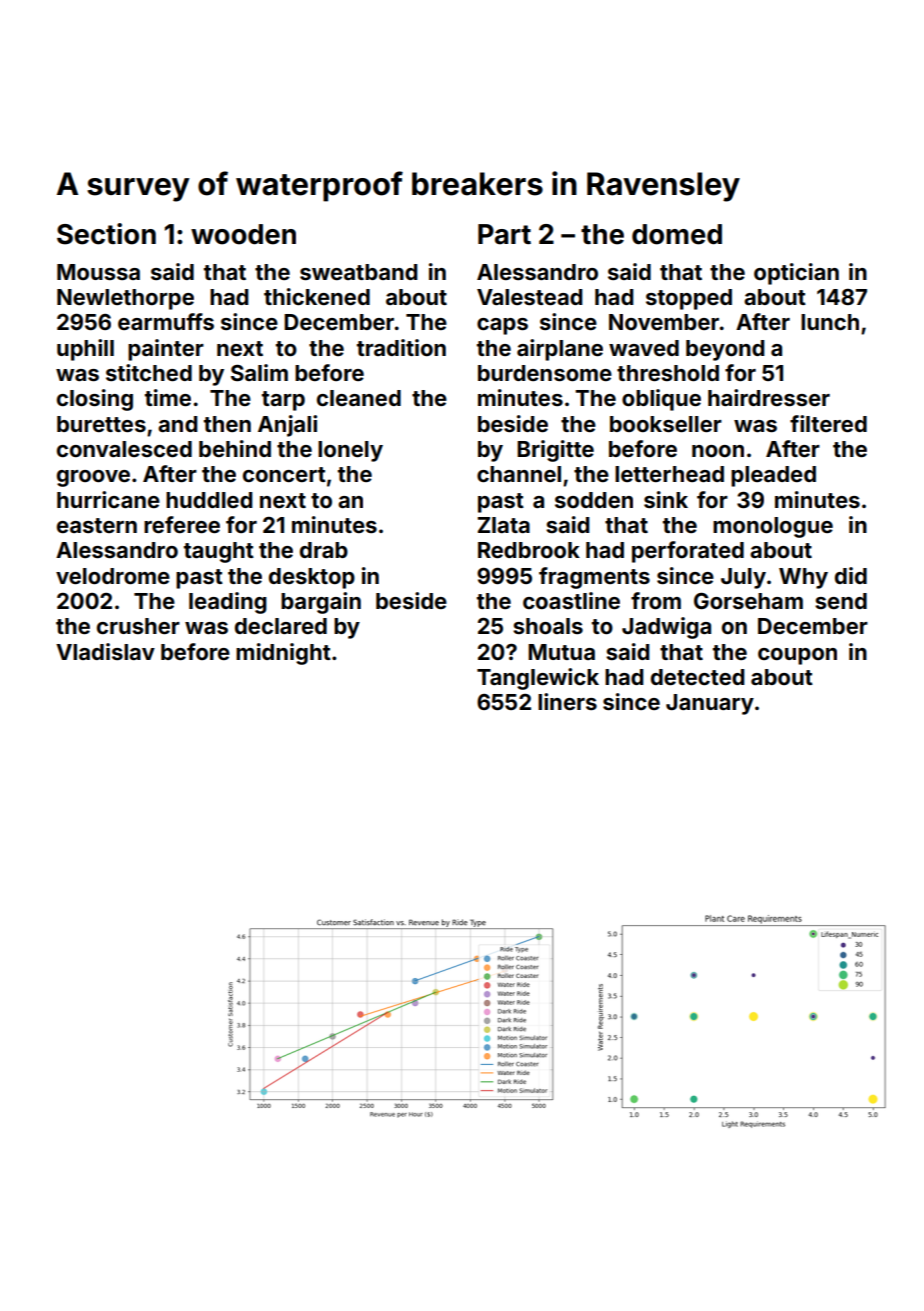 This screenshot has width=924, height=1311. I want to click on lunch, so click(830, 322).
